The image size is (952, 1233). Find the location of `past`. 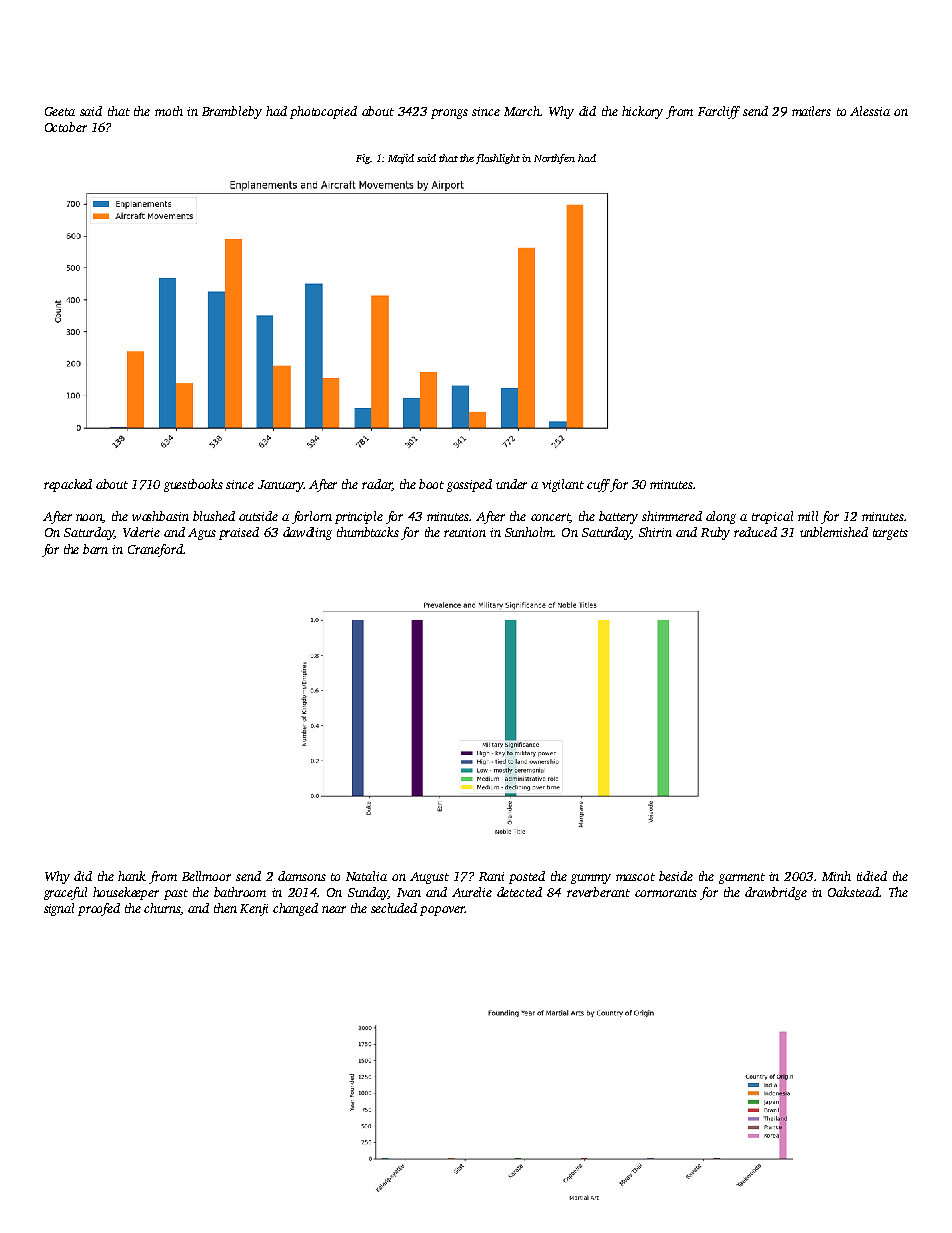

past is located at coordinates (176, 894).
